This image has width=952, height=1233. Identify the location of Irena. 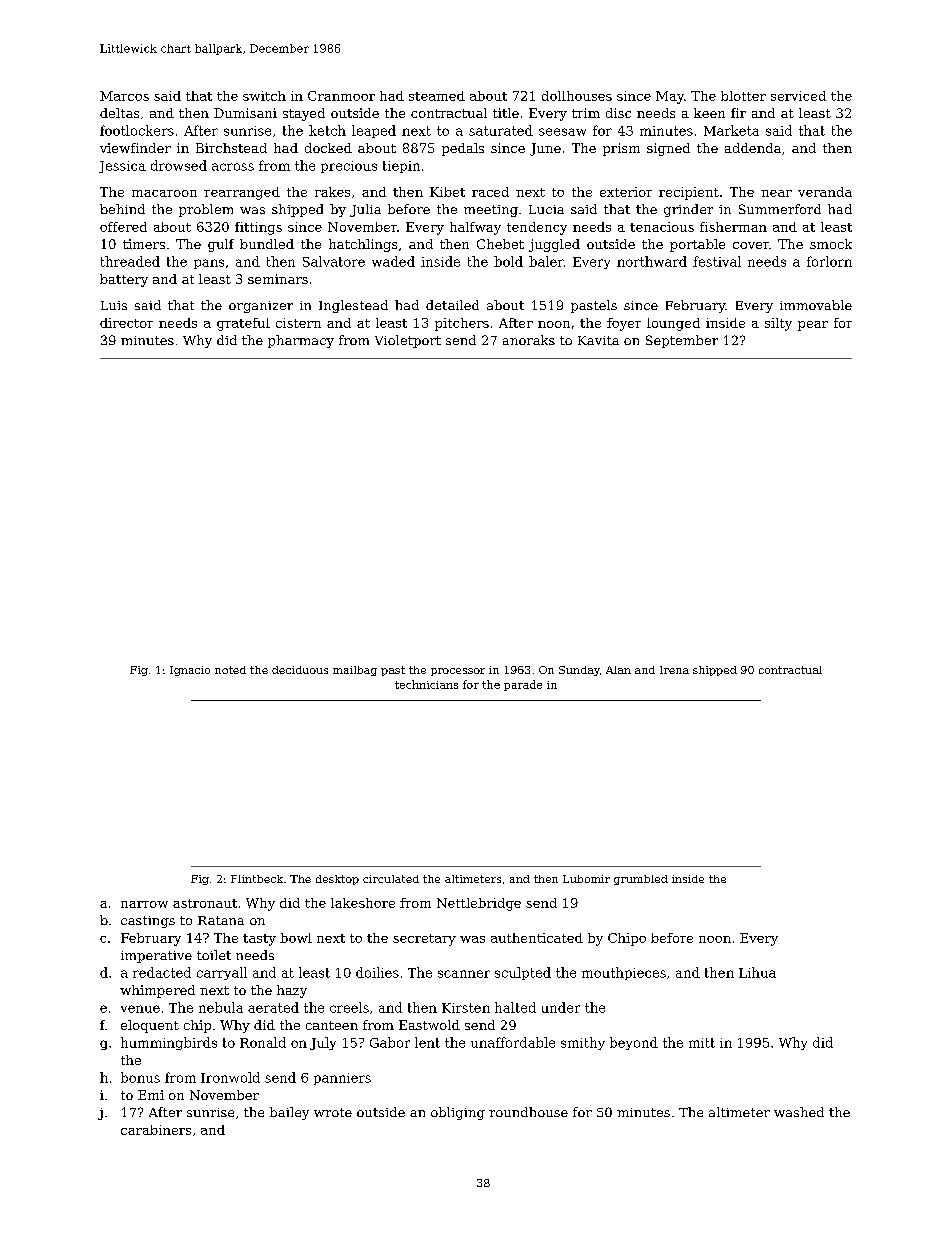
(674, 670).
